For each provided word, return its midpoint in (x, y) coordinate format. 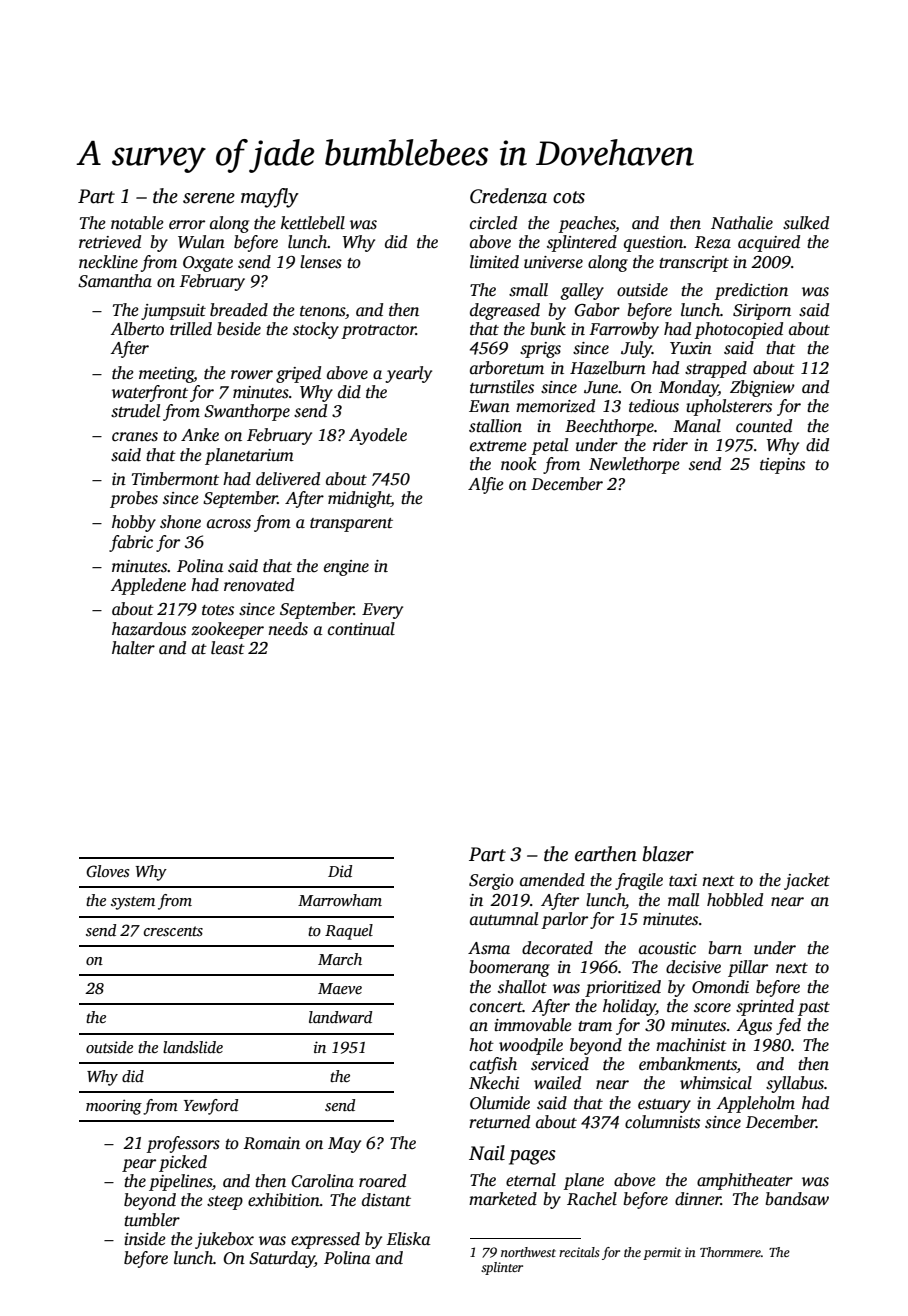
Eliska (409, 1239)
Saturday (282, 1259)
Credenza (508, 196)
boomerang (509, 968)
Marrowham (340, 900)
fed (788, 1026)
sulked (806, 223)
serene (209, 198)
